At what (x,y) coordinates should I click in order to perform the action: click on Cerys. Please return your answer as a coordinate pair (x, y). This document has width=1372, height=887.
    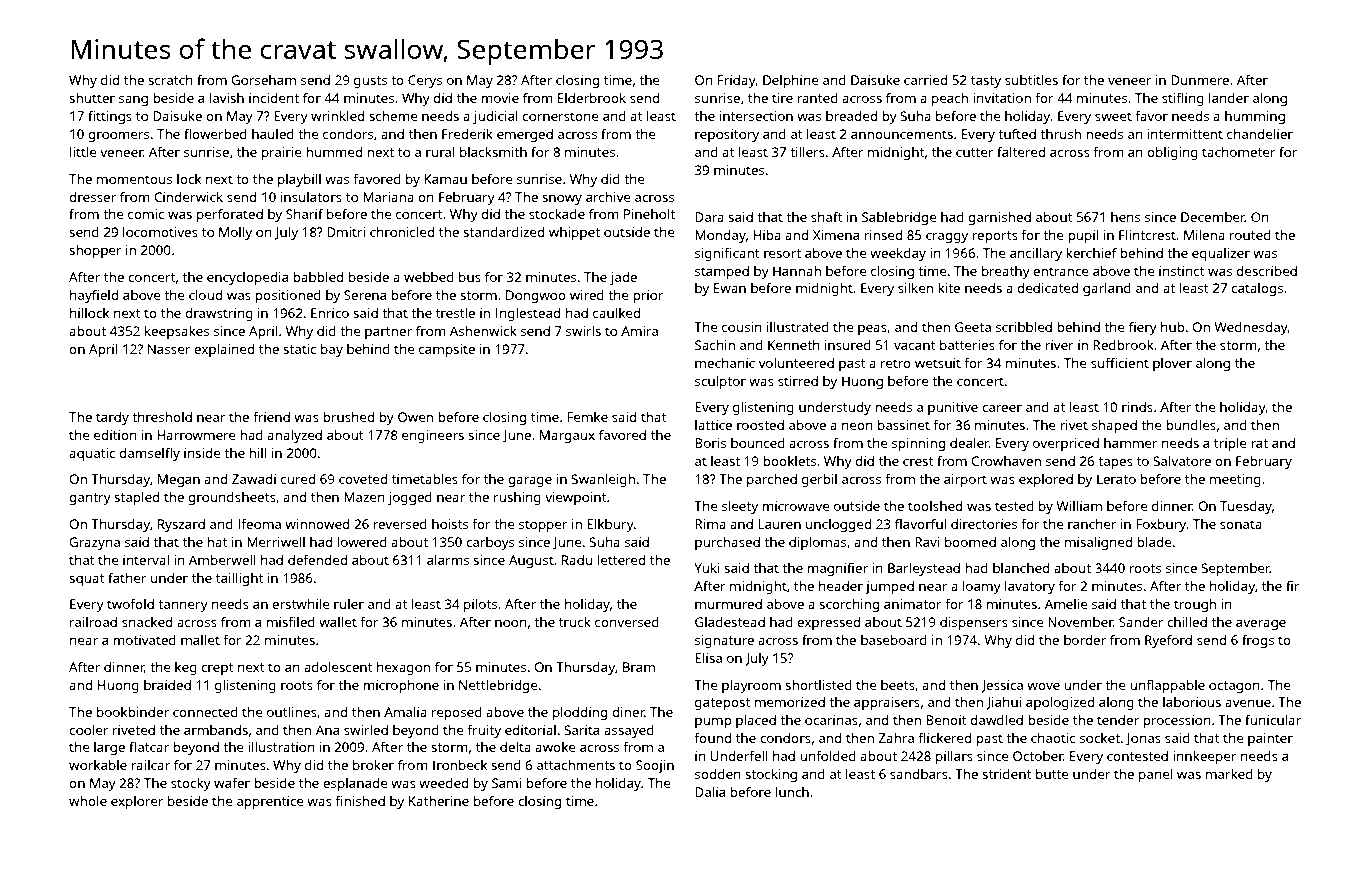
    Looking at the image, I should click on (425, 81).
